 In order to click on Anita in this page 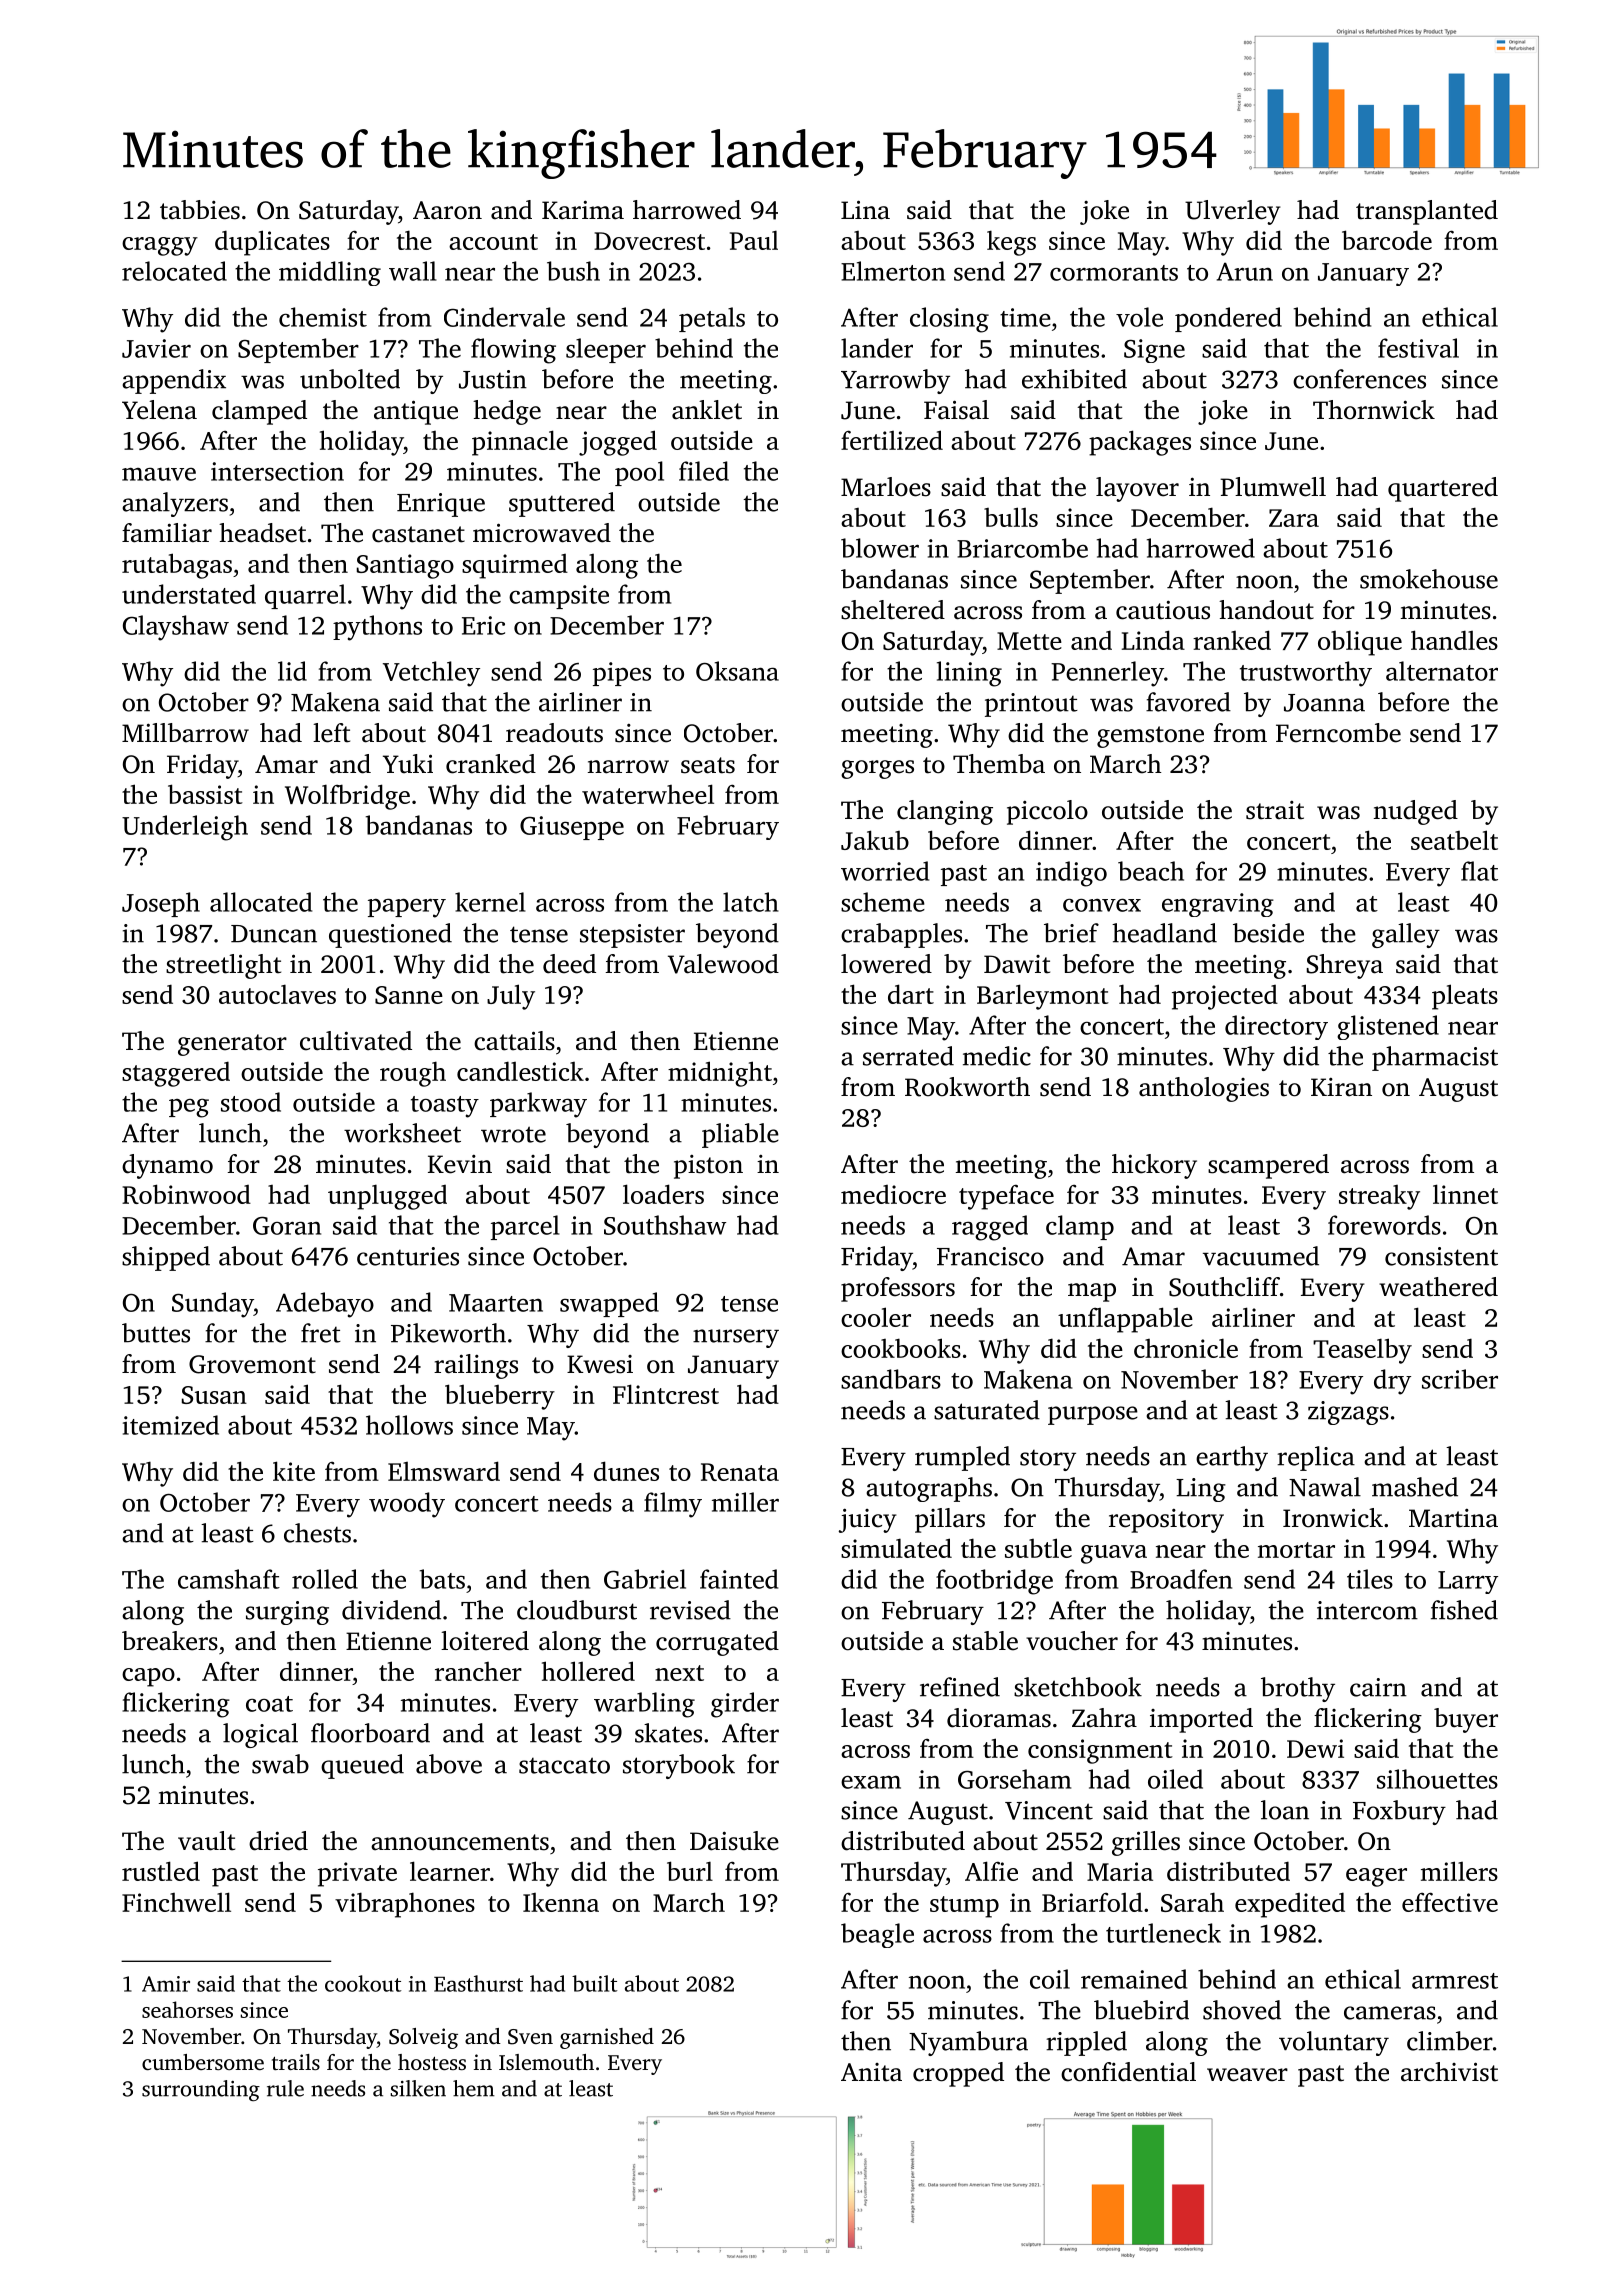, I will do `click(871, 2072)`.
